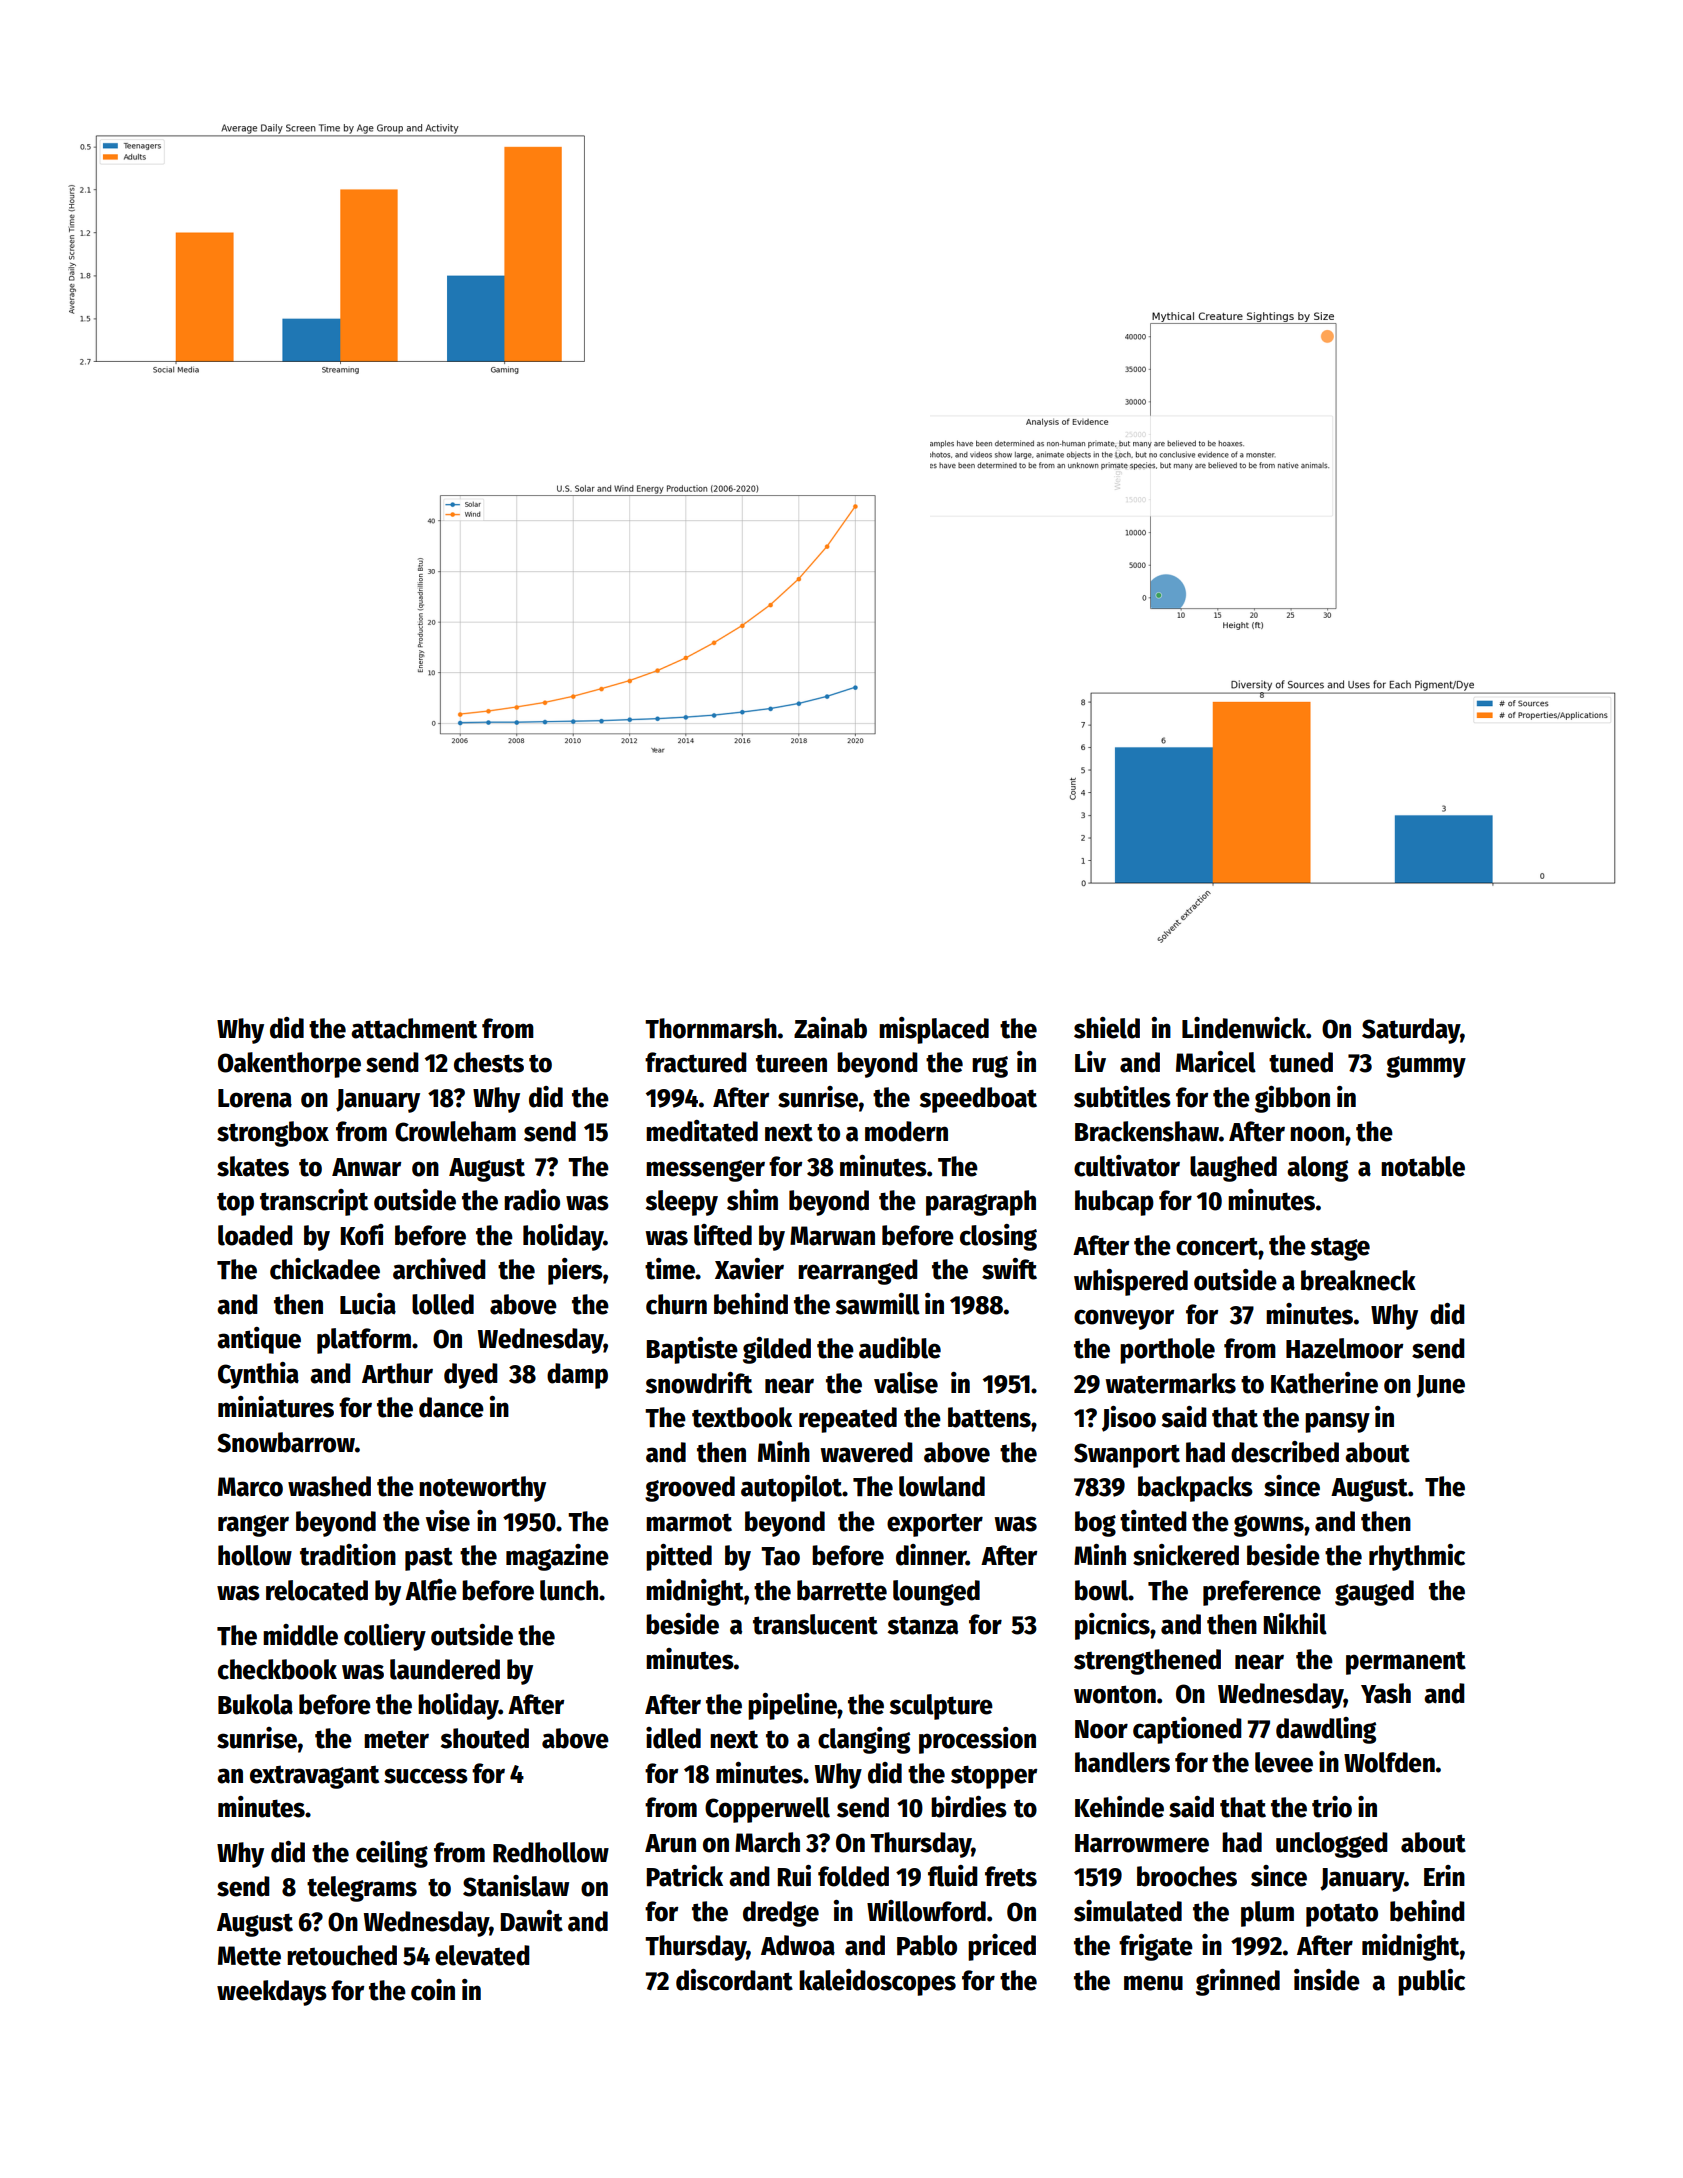 The image size is (1683, 2178). What do you see at coordinates (1167, 1351) in the image?
I see `porthole` at bounding box center [1167, 1351].
